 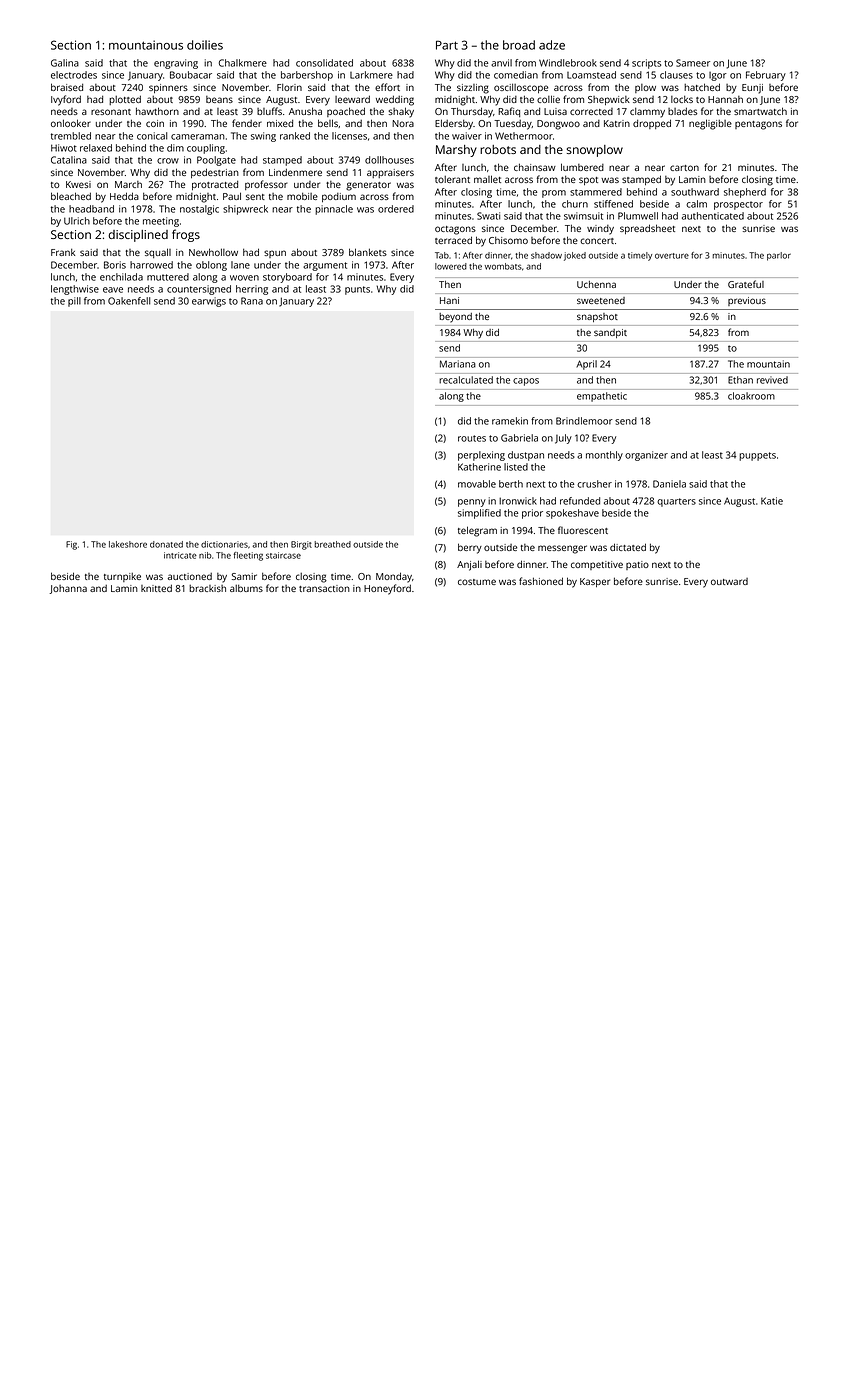 What do you see at coordinates (74, 302) in the screenshot?
I see `pill` at bounding box center [74, 302].
